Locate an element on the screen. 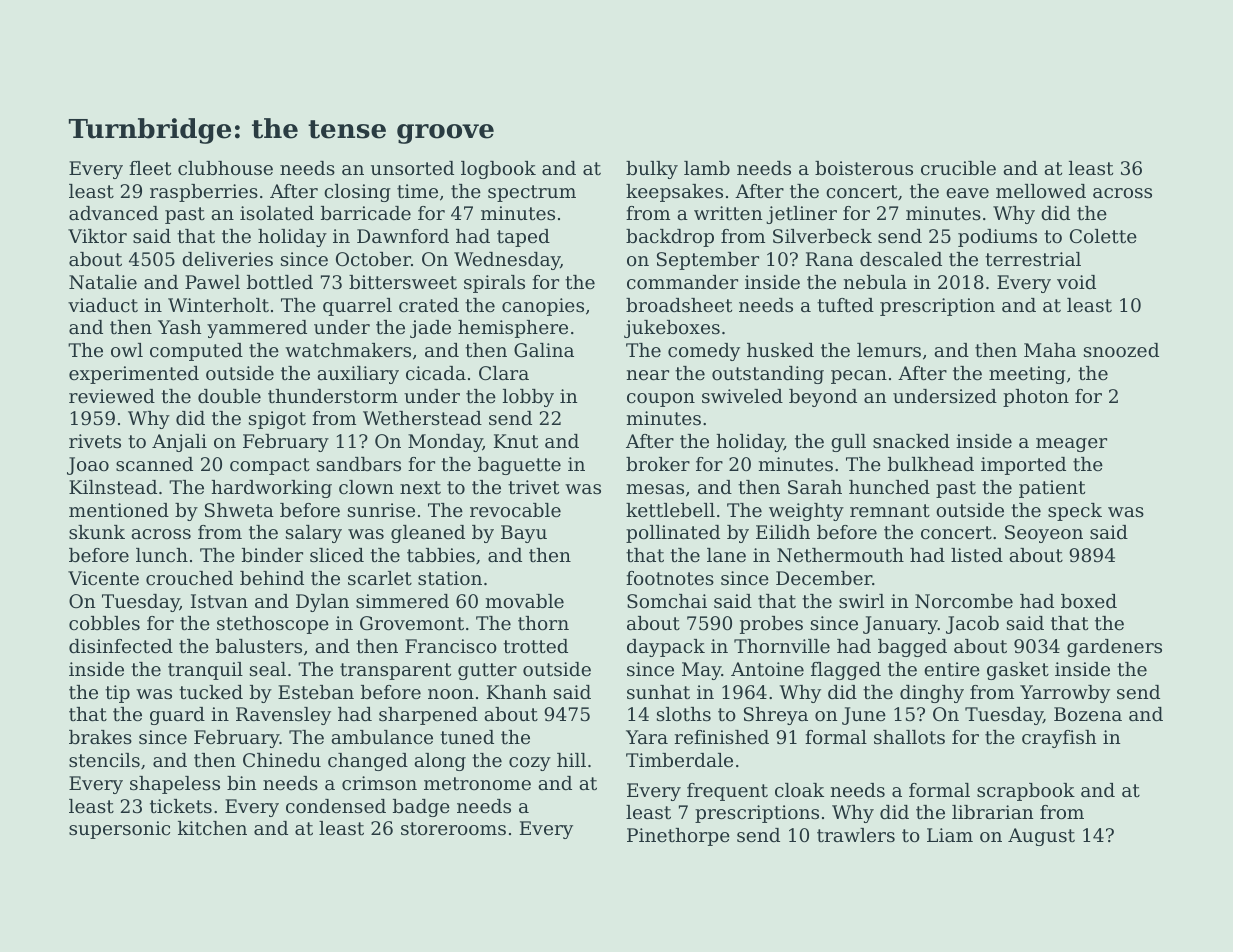  isolated is located at coordinates (277, 213).
